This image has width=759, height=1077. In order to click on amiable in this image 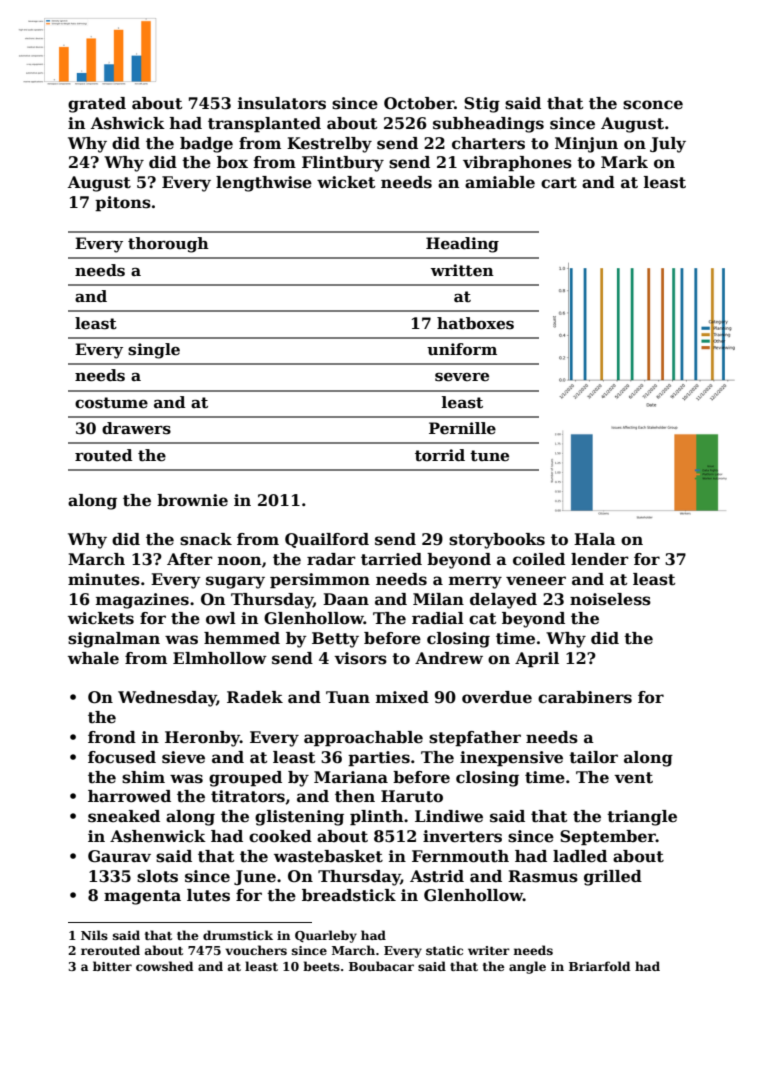, I will do `click(500, 182)`.
